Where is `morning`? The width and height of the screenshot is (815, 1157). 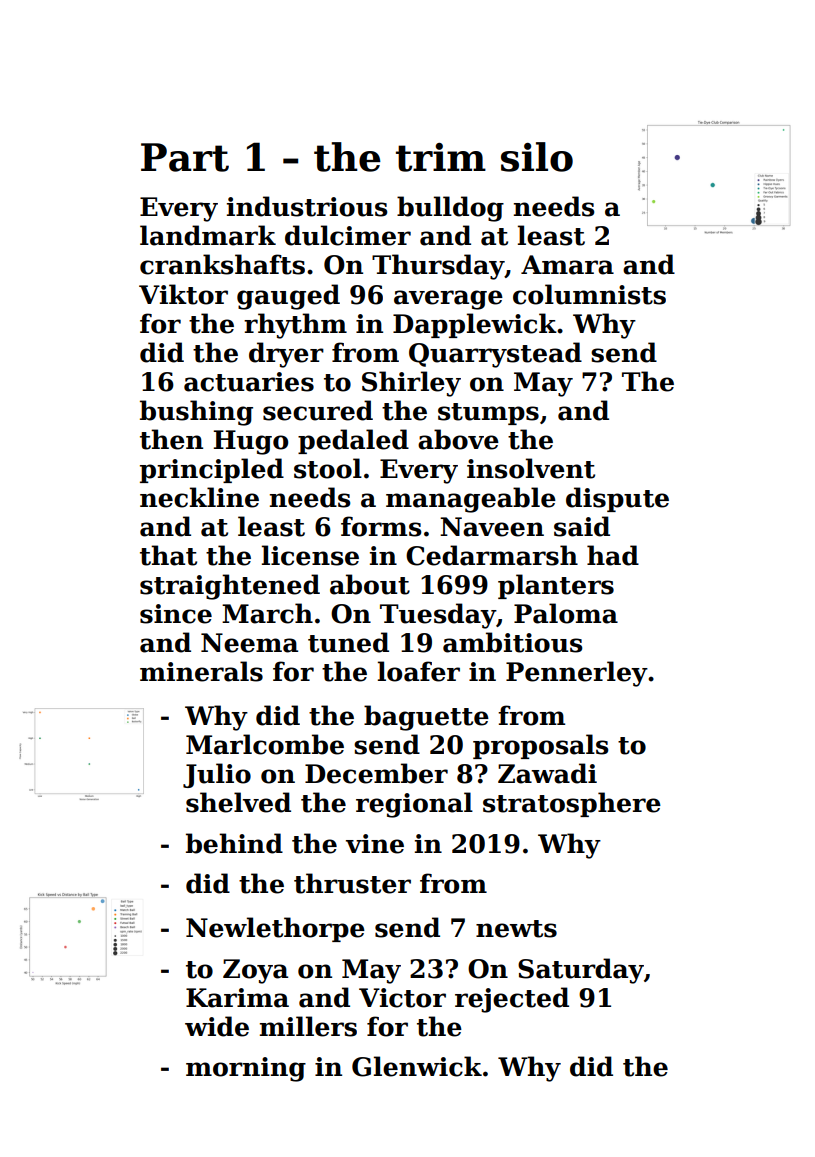 morning is located at coordinates (246, 1069).
